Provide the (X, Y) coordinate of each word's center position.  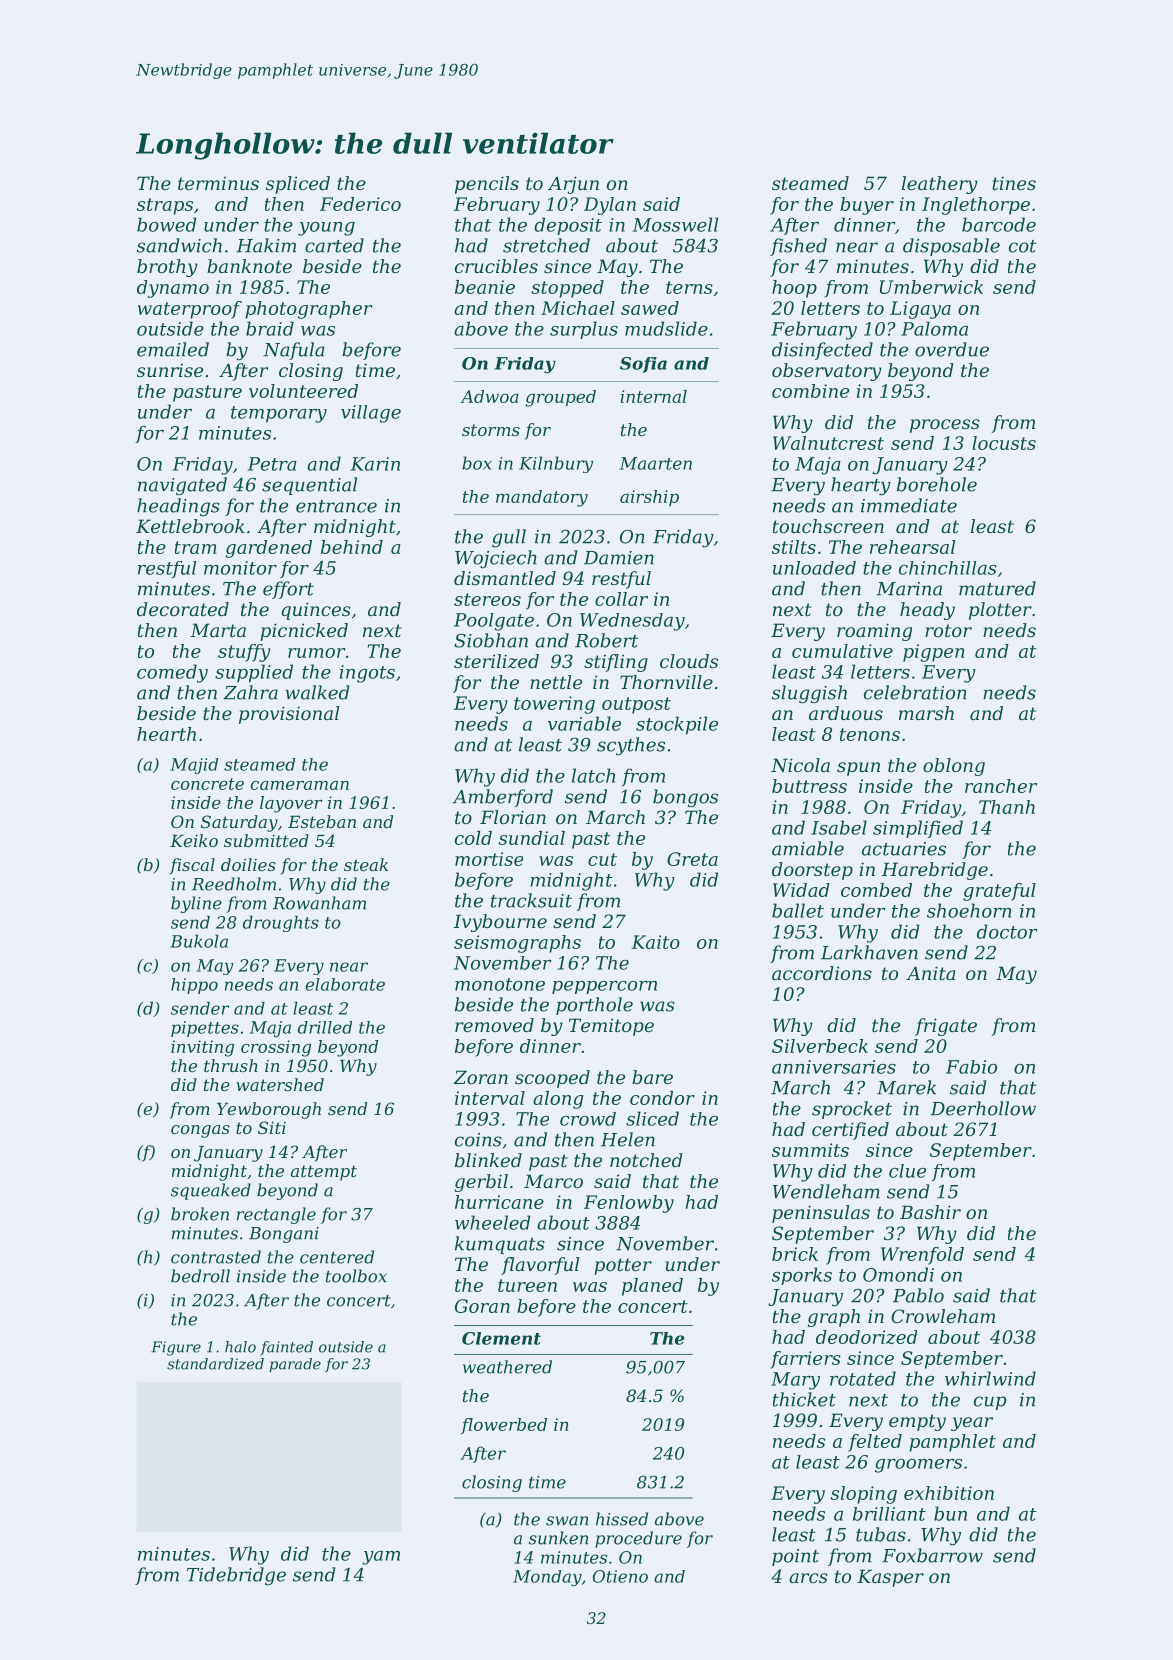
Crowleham (943, 1316)
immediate (909, 505)
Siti (272, 1127)
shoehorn (969, 910)
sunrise (170, 370)
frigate (946, 1027)
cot (1022, 246)
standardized (215, 1364)
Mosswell (675, 224)
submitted (266, 840)
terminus (218, 183)
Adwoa (489, 396)
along (558, 1100)
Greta (692, 859)
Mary (795, 1381)
